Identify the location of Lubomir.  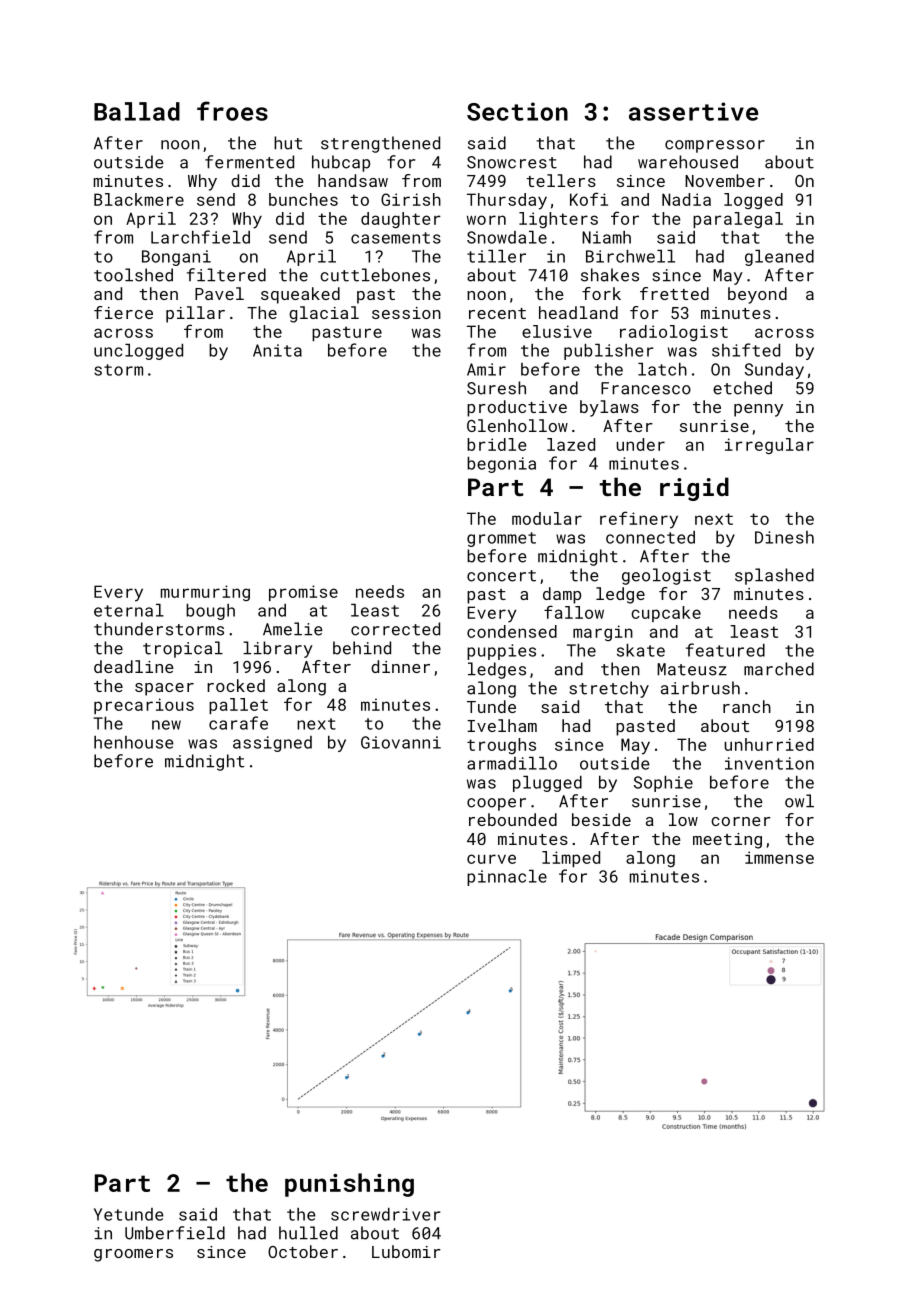
(406, 1251).
